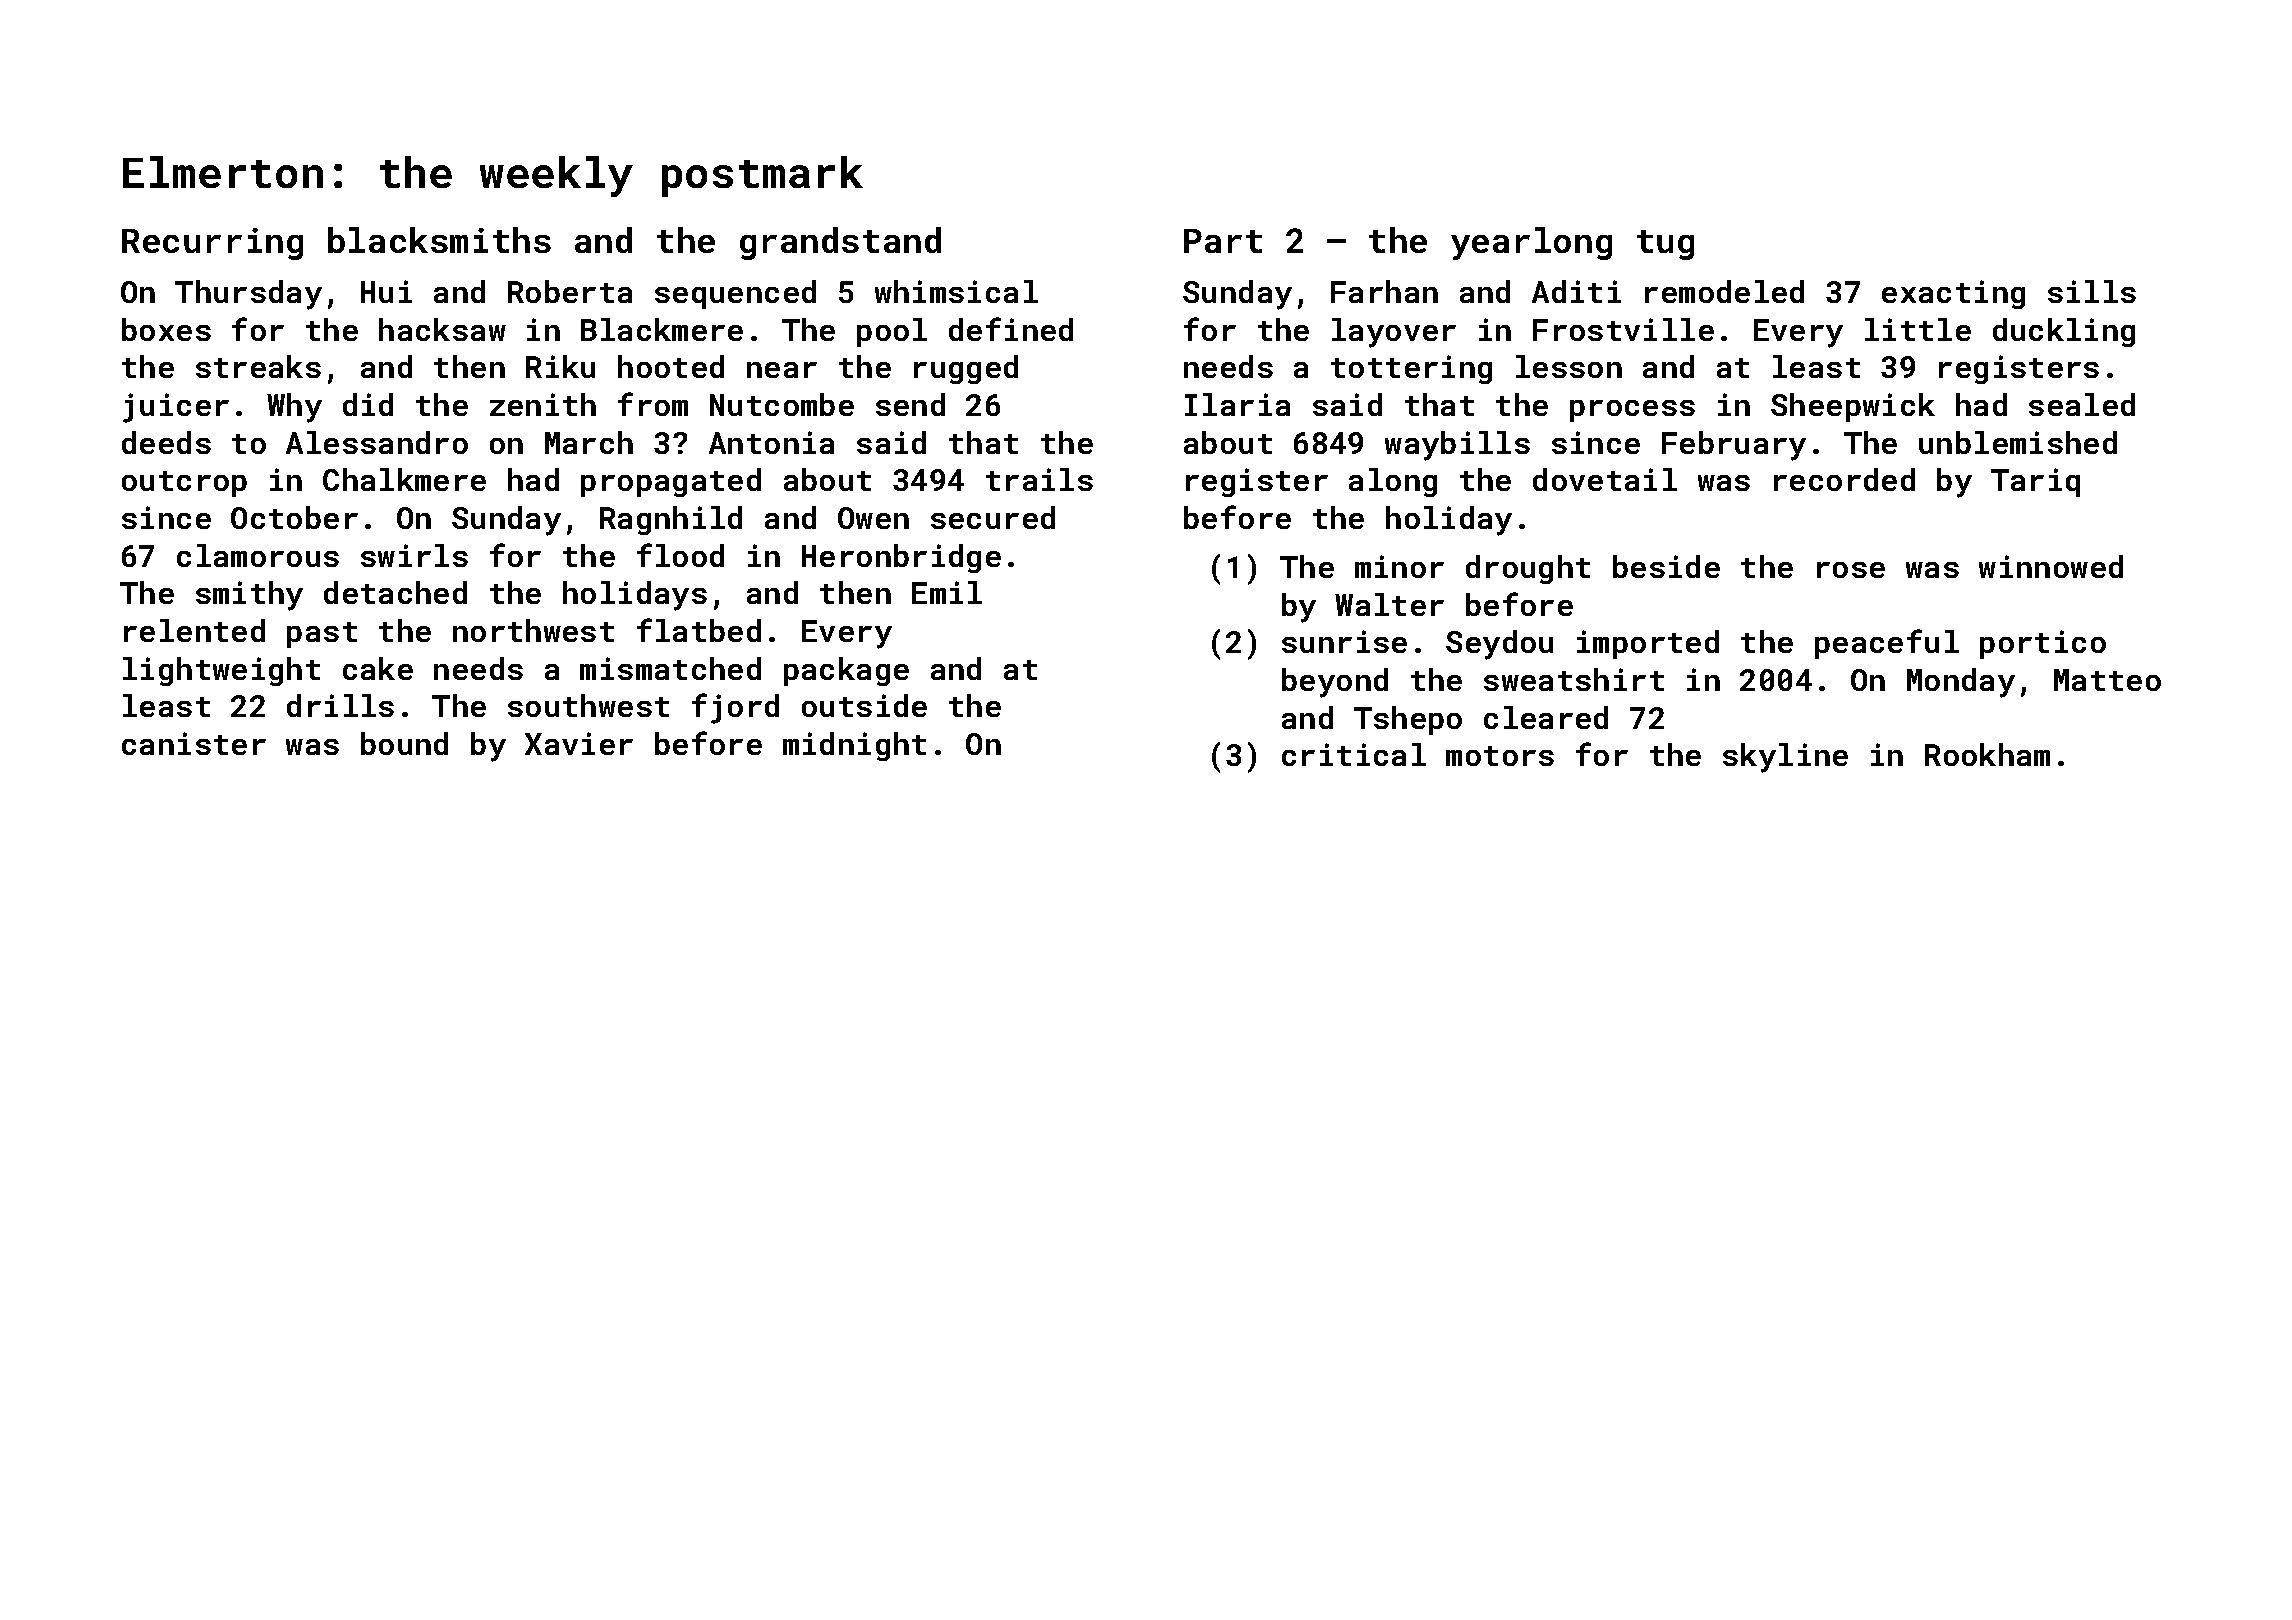  Describe the element at coordinates (2035, 482) in the screenshot. I see `Tariq` at that location.
